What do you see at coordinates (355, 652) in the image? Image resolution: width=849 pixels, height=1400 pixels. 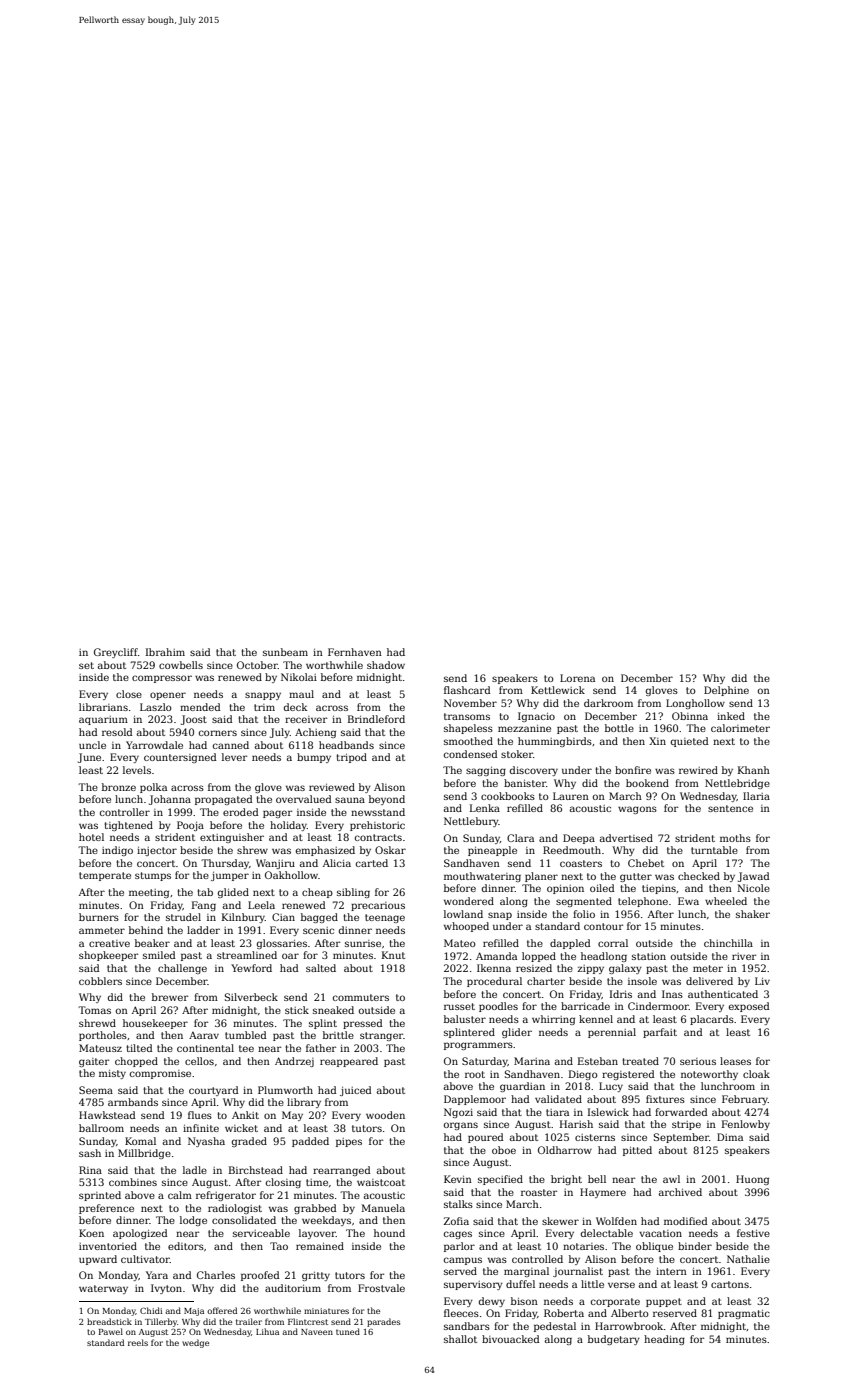 I see `Fernhaven` at bounding box center [355, 652].
